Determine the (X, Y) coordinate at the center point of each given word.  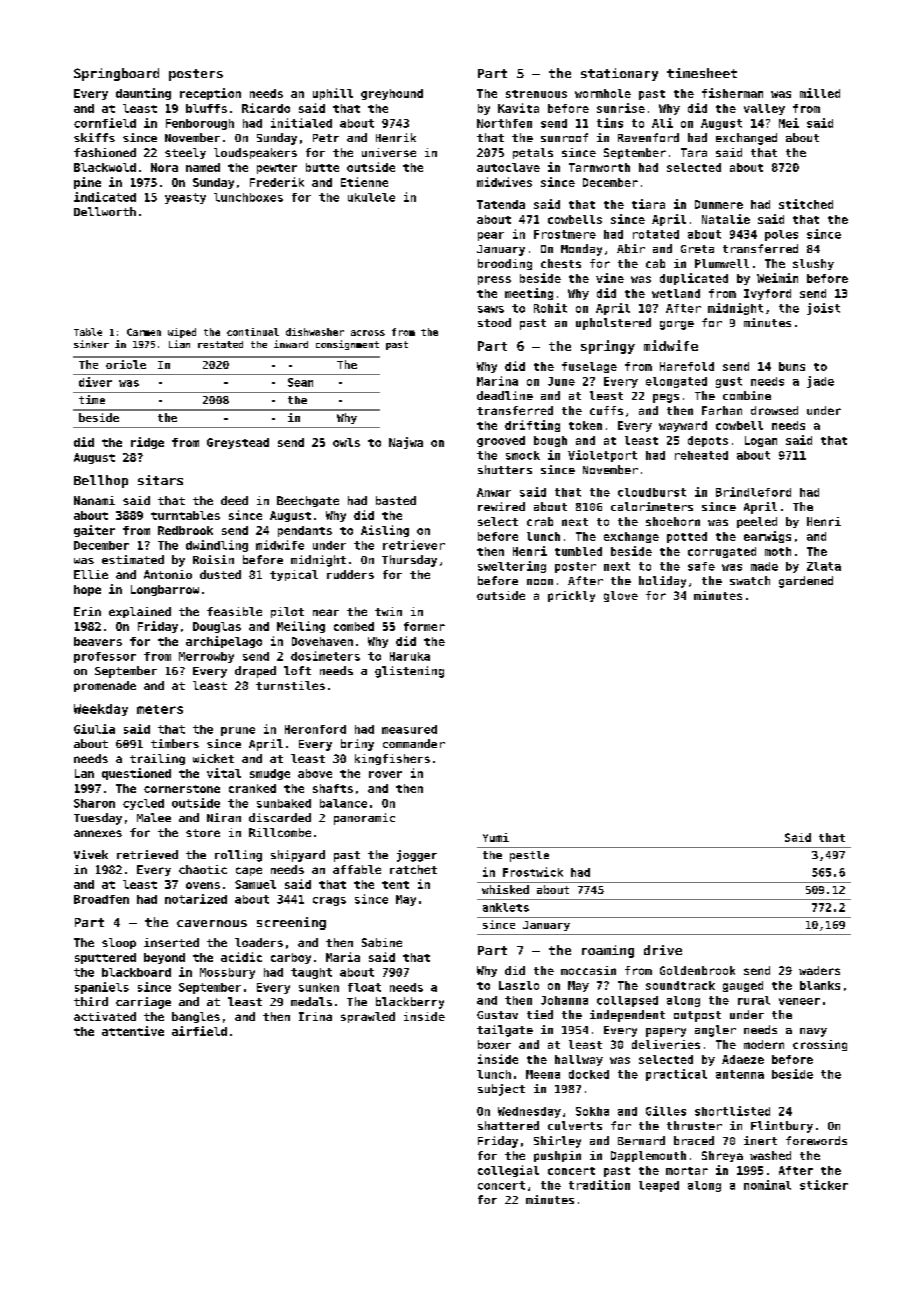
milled (820, 93)
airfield (199, 1031)
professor (105, 657)
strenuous (536, 94)
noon (540, 582)
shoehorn (673, 521)
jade (820, 382)
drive (663, 950)
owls (346, 442)
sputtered (105, 958)
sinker (91, 344)
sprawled (368, 1017)
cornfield (105, 123)
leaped (659, 1186)
